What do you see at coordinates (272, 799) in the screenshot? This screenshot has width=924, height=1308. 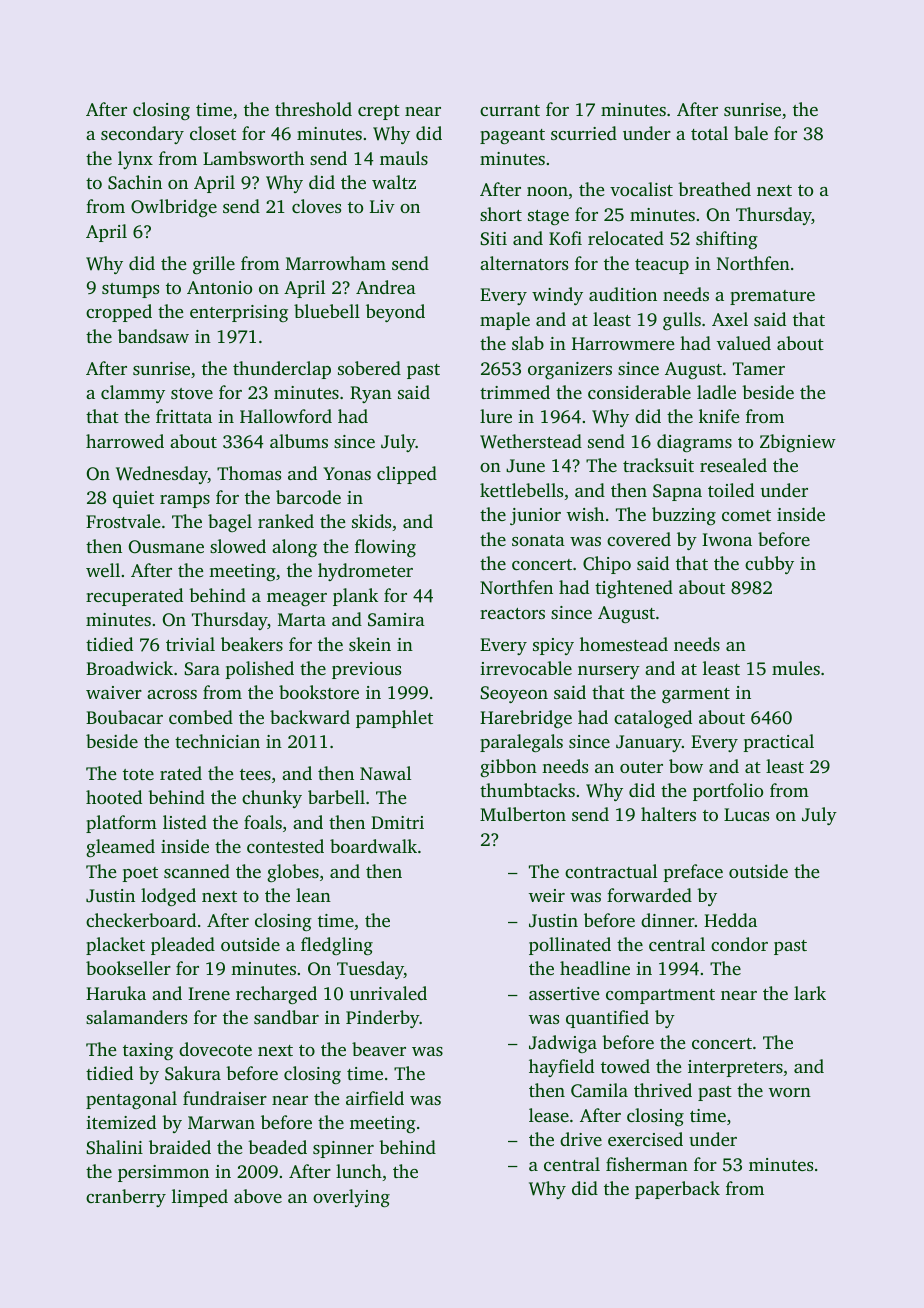 I see `chunky` at bounding box center [272, 799].
